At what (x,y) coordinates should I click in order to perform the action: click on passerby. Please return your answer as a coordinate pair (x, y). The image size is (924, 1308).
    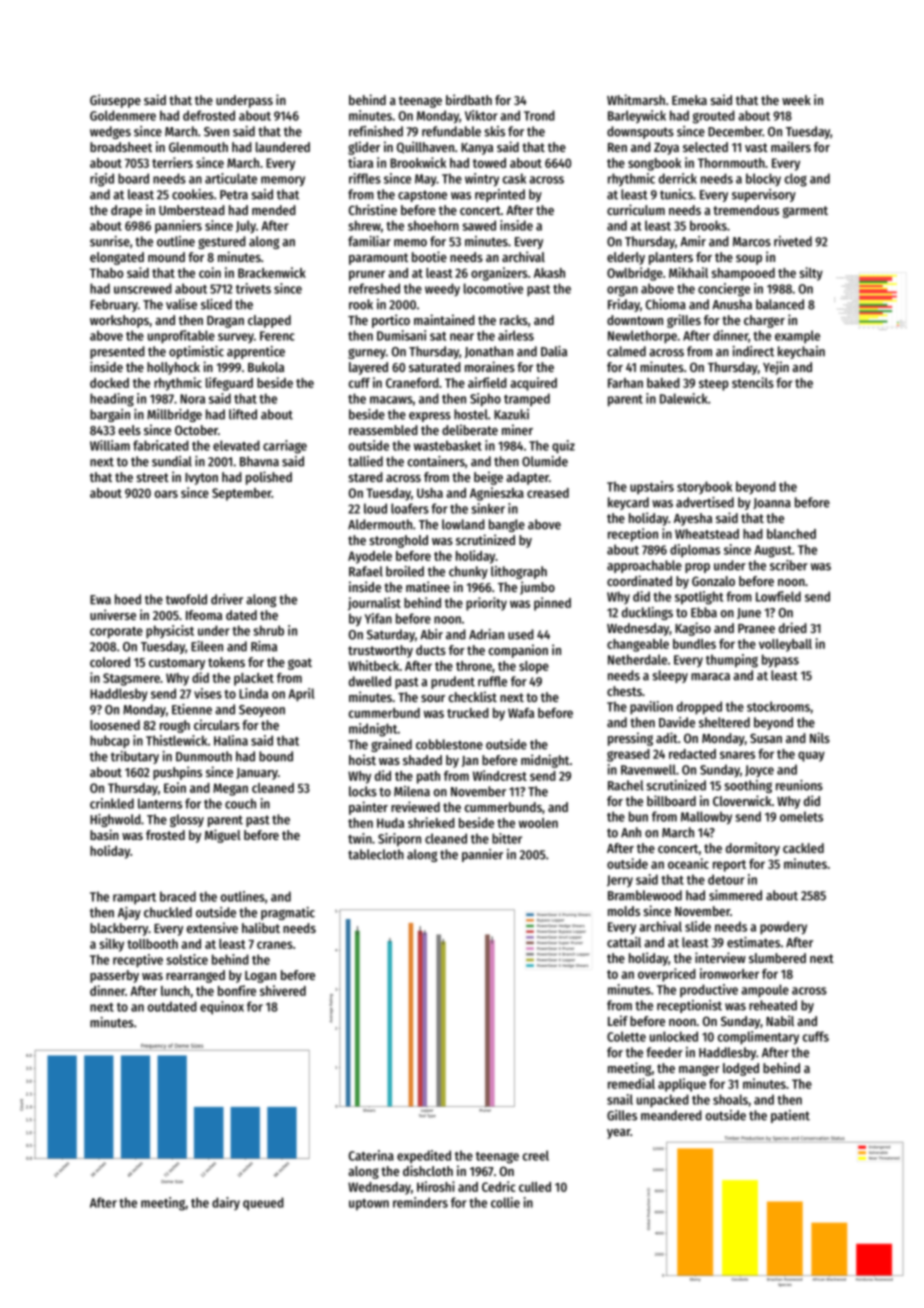
    Looking at the image, I should click on (114, 976).
